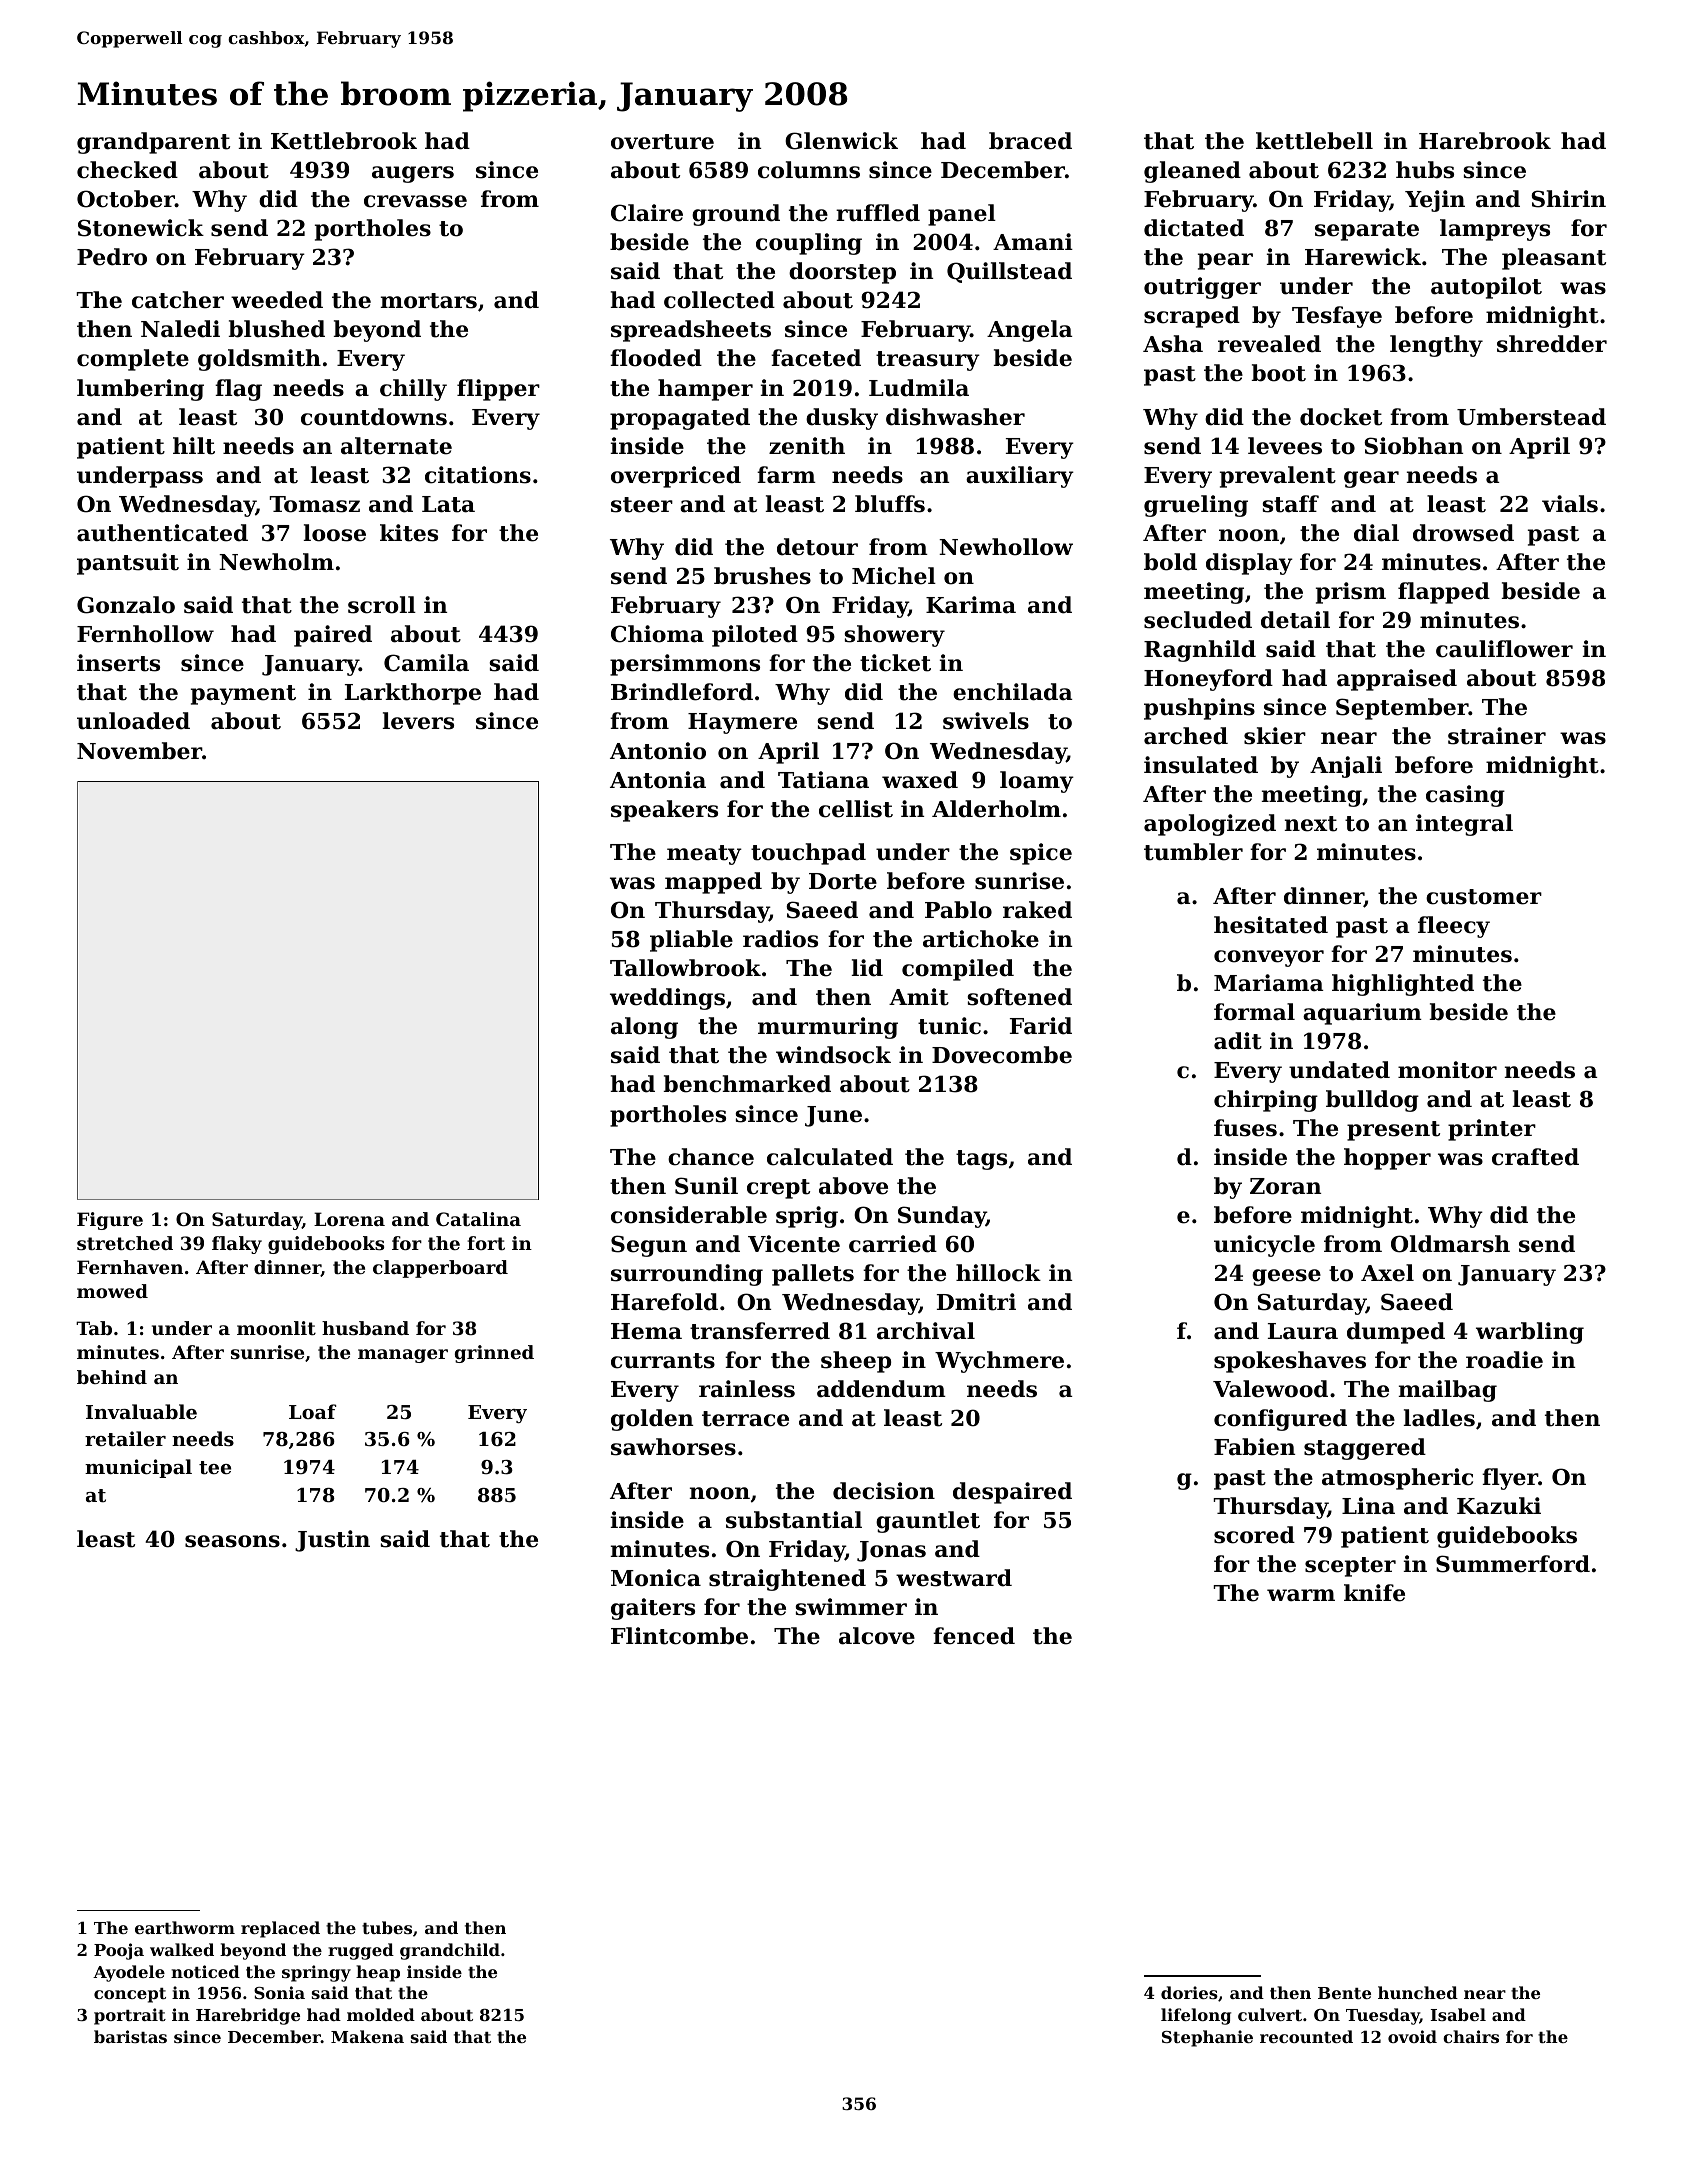 The height and width of the screenshot is (2178, 1683). I want to click on levers, so click(418, 721).
